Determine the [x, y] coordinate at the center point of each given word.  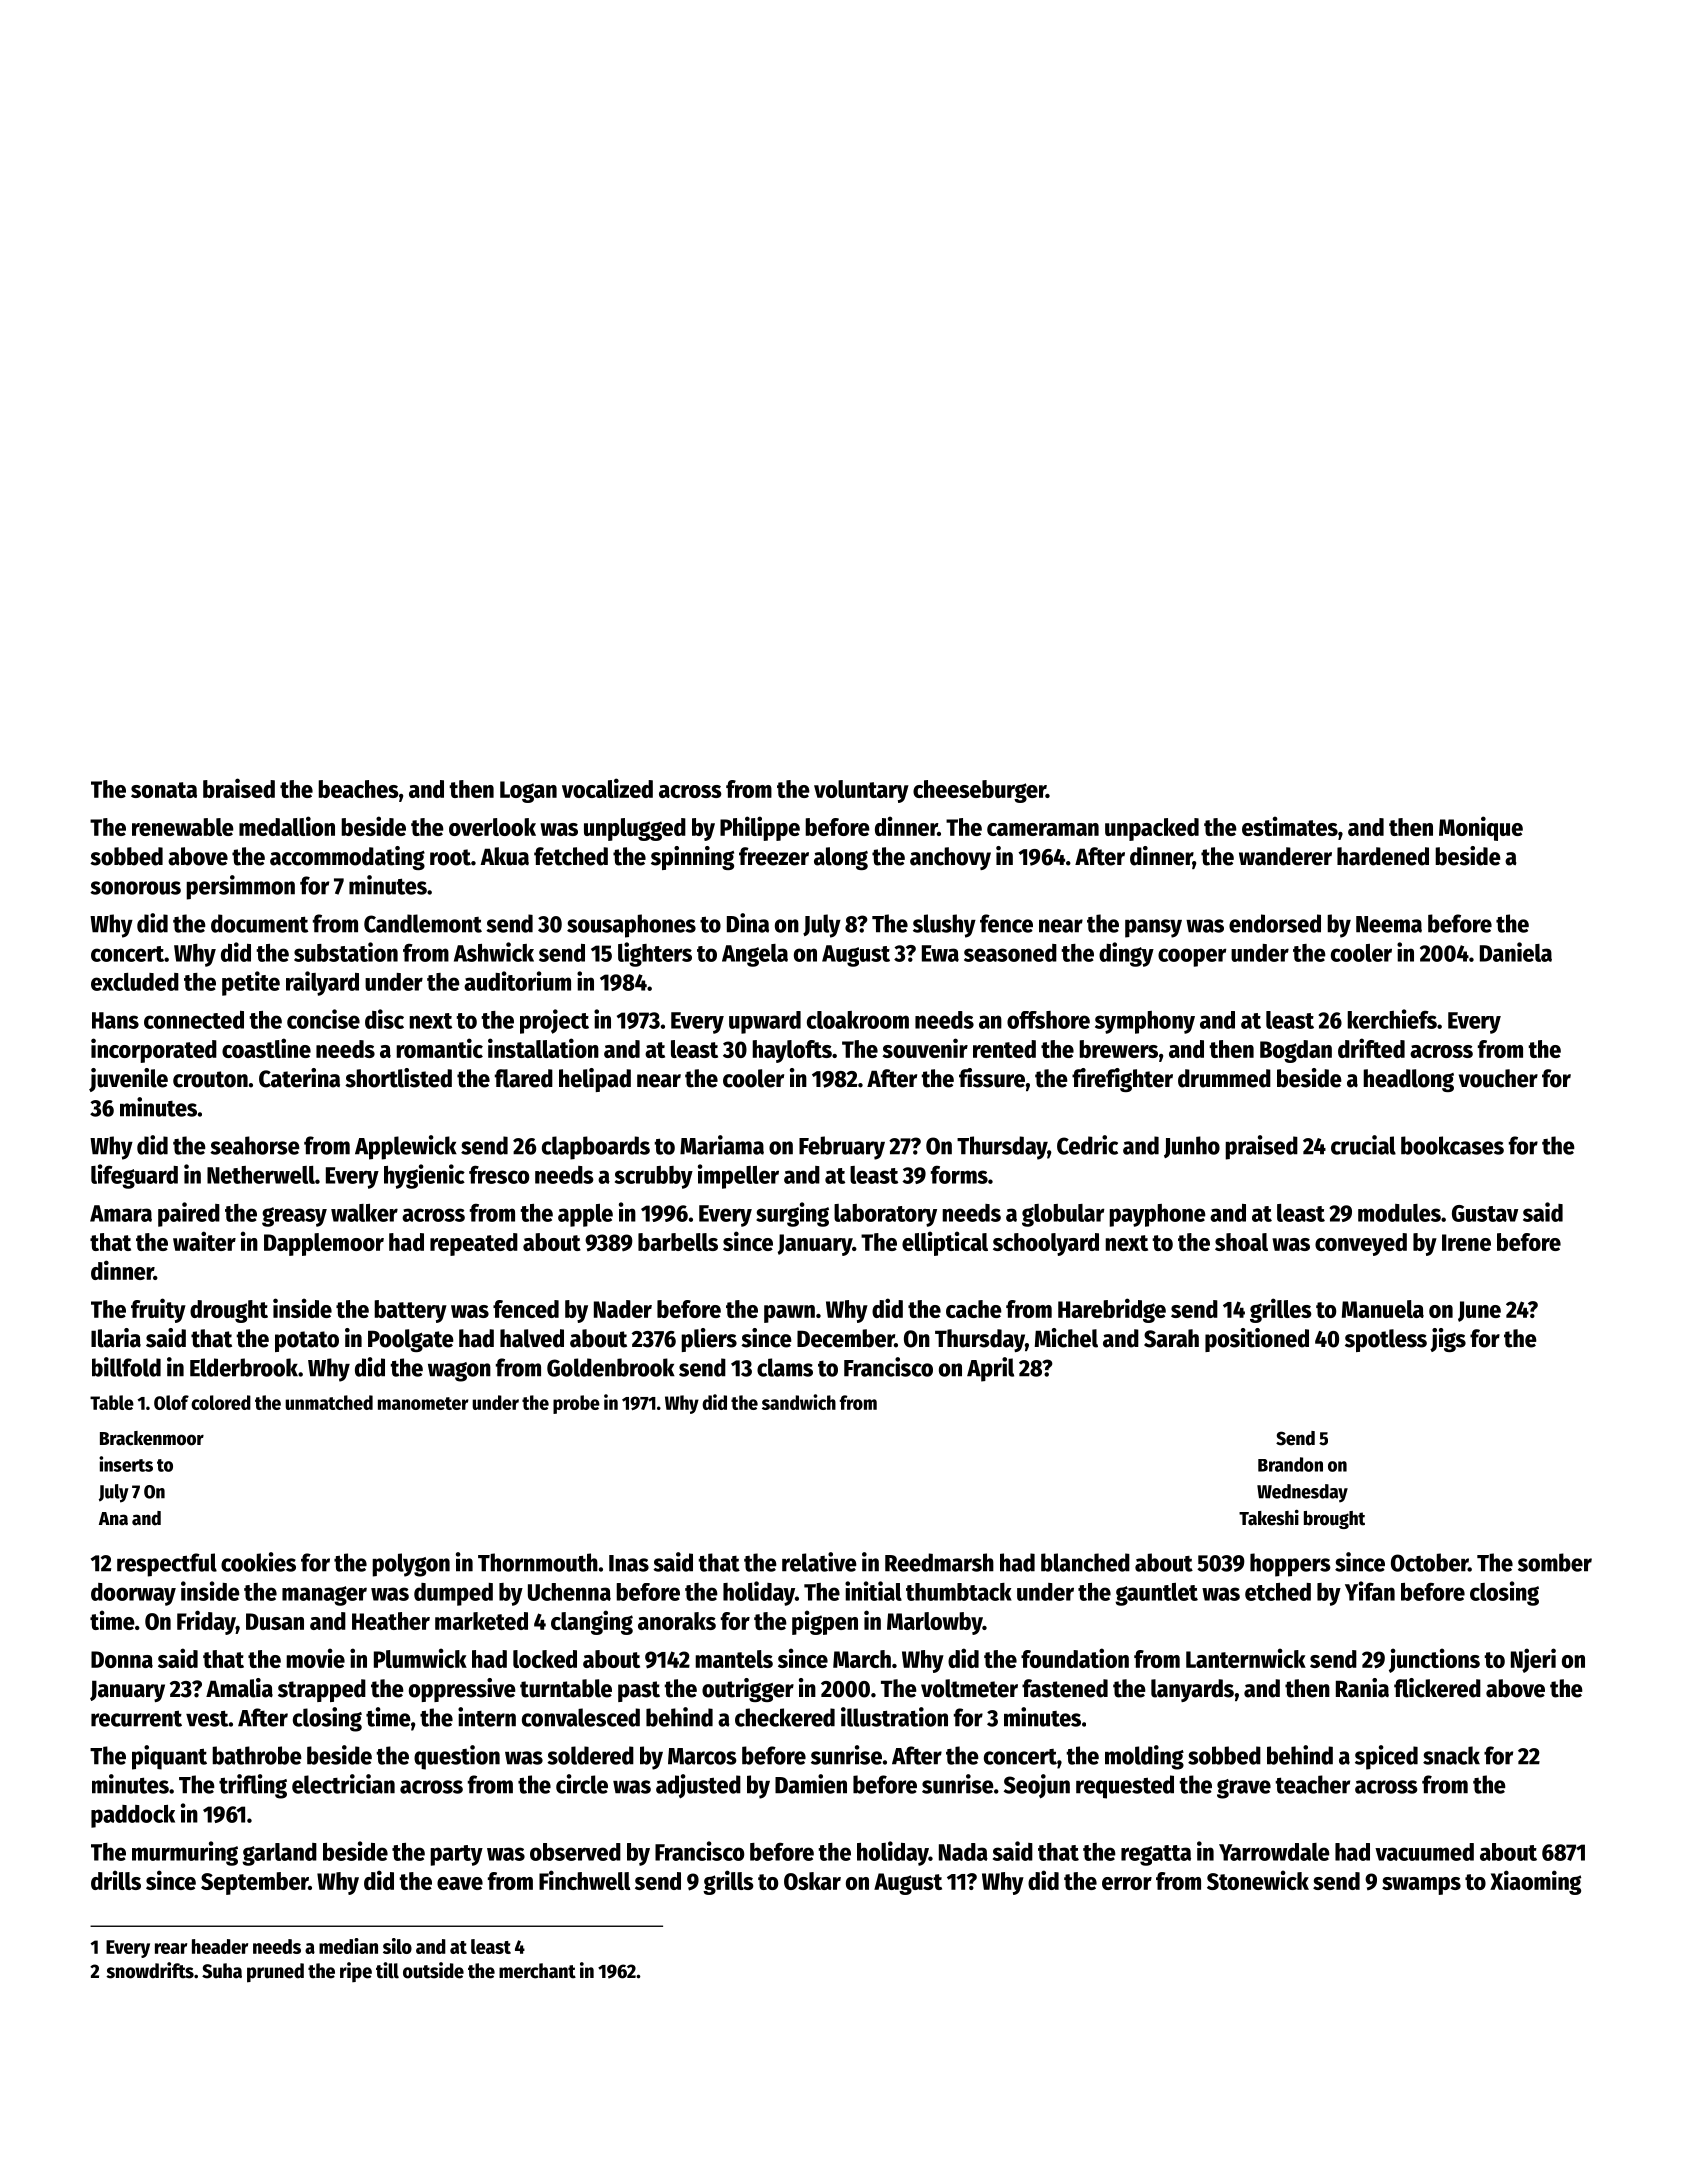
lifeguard [134, 1176]
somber [1555, 1562]
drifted [1371, 1048]
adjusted [698, 1786]
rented [1004, 1049]
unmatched [329, 1402]
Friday [206, 1622]
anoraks [677, 1621]
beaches [358, 789]
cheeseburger [979, 791]
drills [116, 1880]
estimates [1290, 826]
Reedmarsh [939, 1562]
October [1429, 1562]
